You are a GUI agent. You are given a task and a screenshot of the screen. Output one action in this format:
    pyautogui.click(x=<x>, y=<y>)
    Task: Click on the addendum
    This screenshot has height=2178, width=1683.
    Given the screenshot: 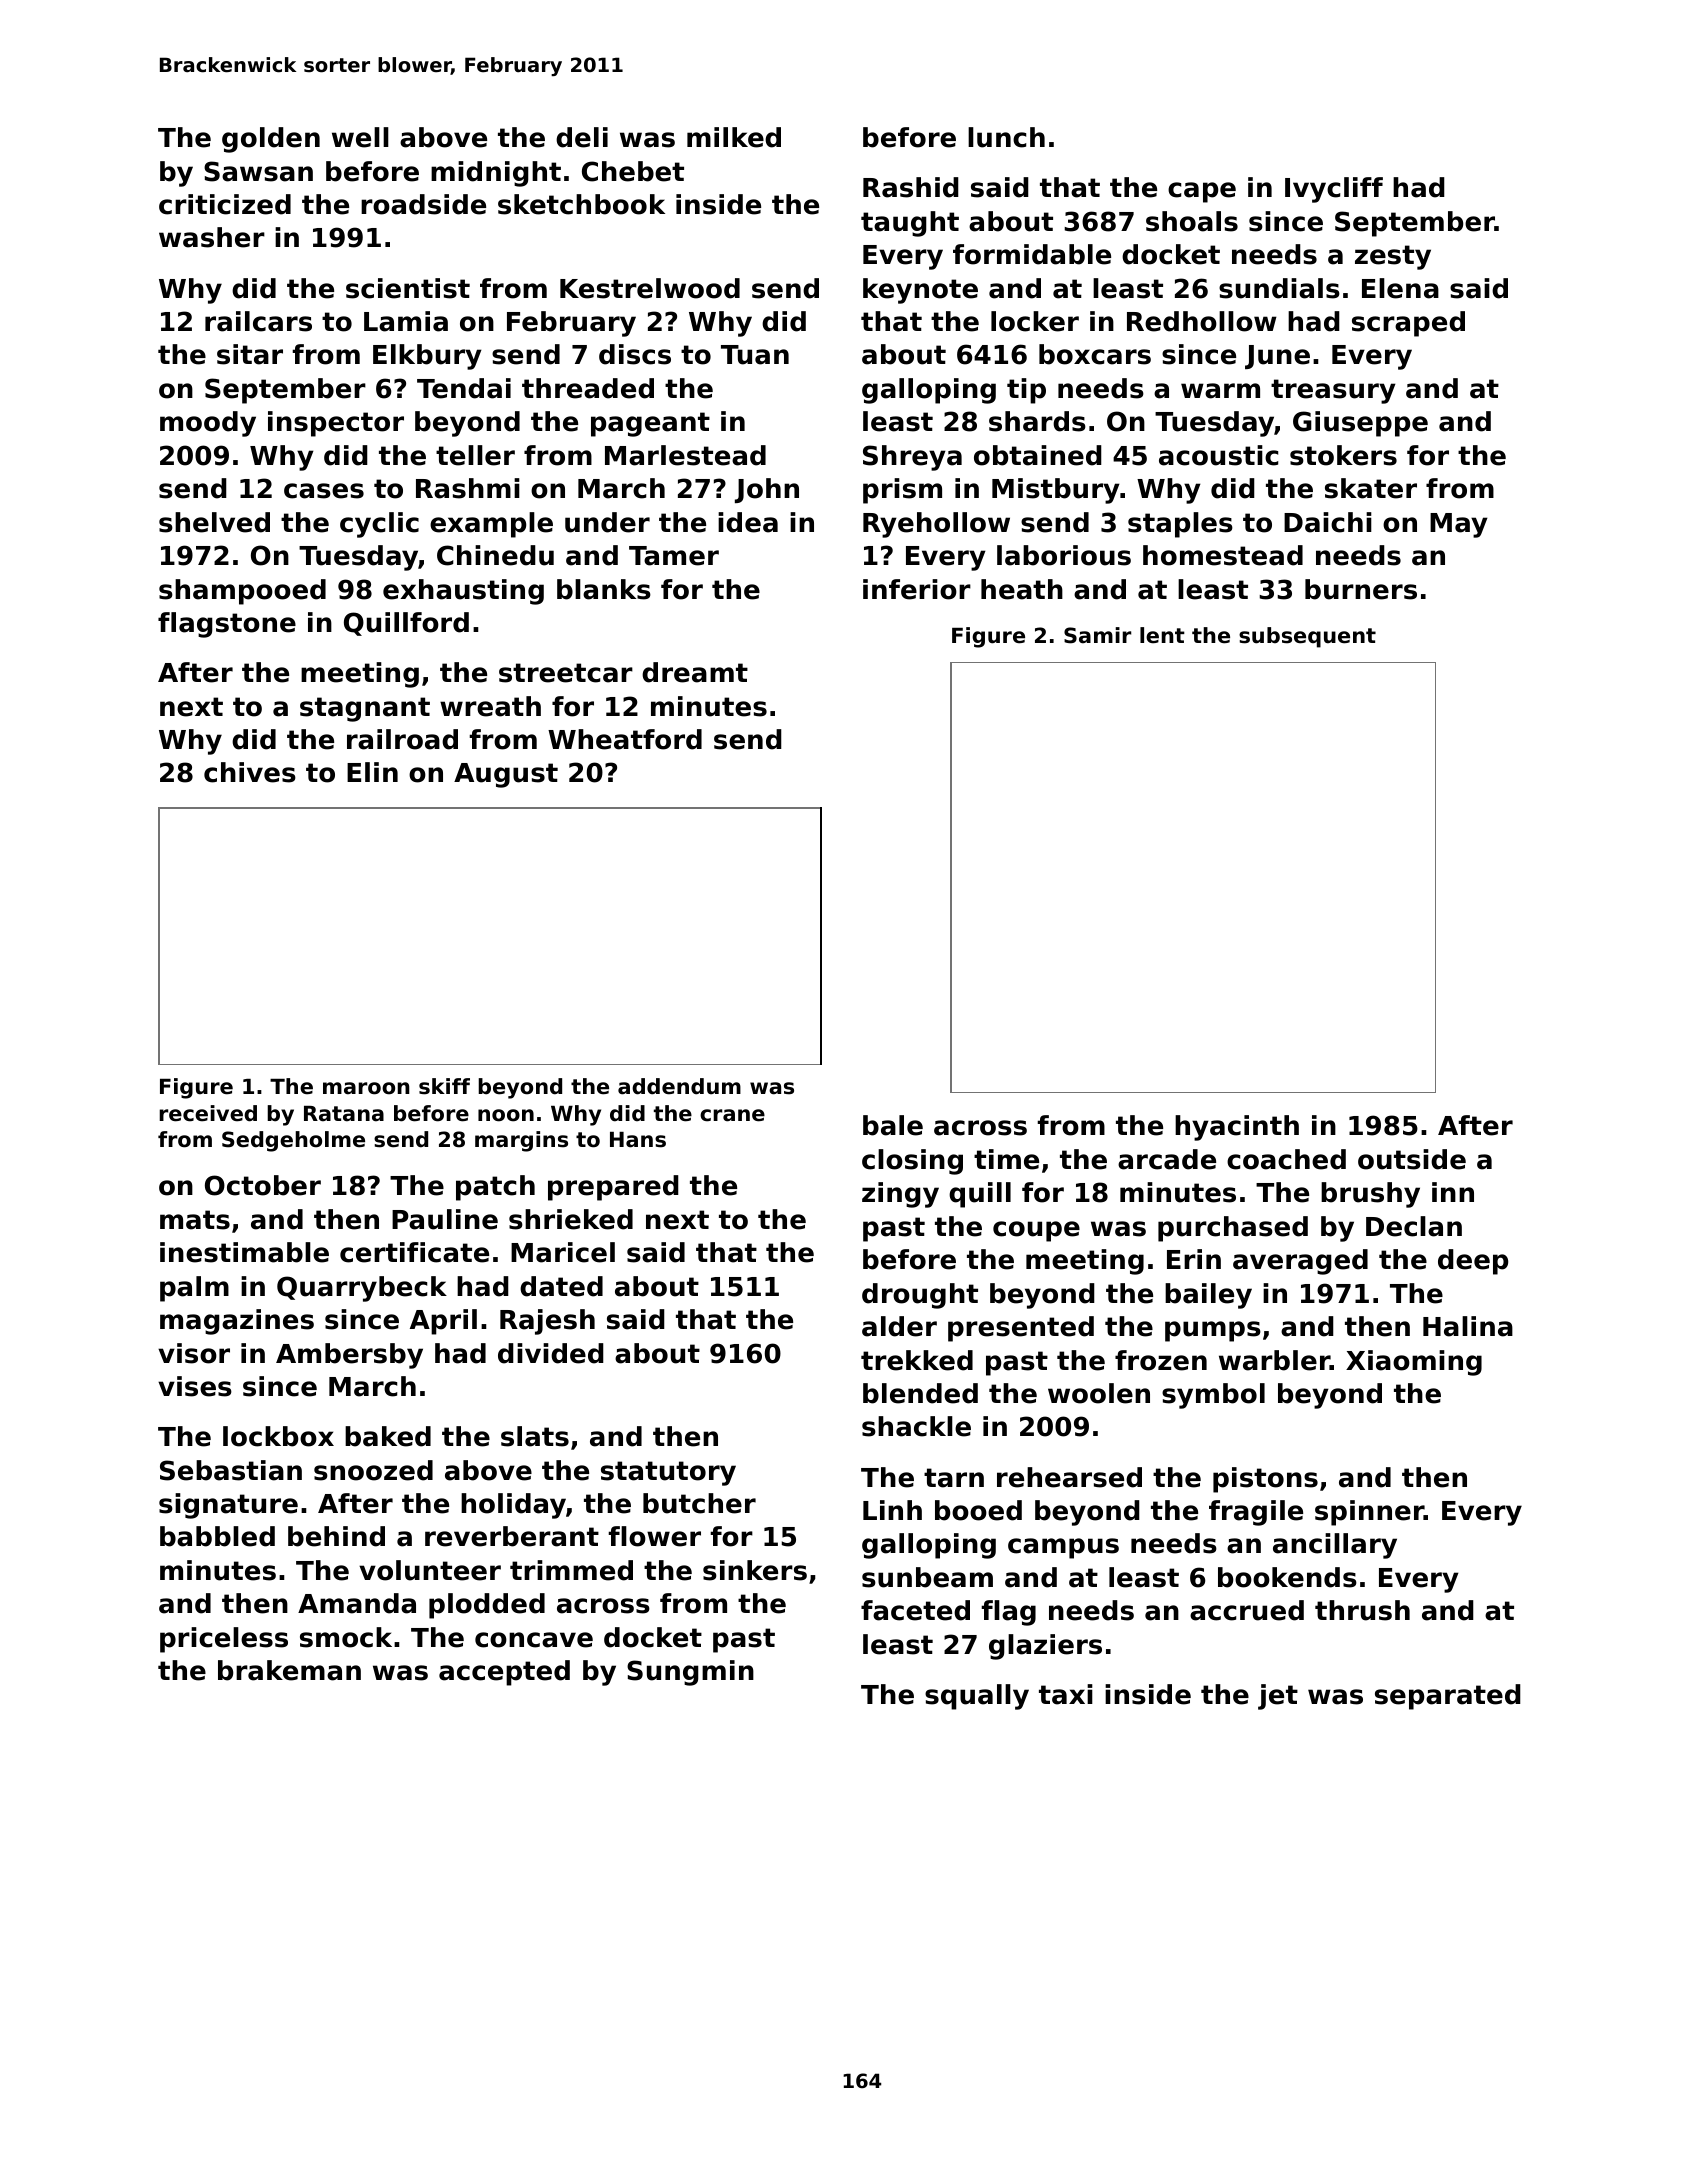 What is the action you would take?
    pyautogui.click(x=679, y=1086)
